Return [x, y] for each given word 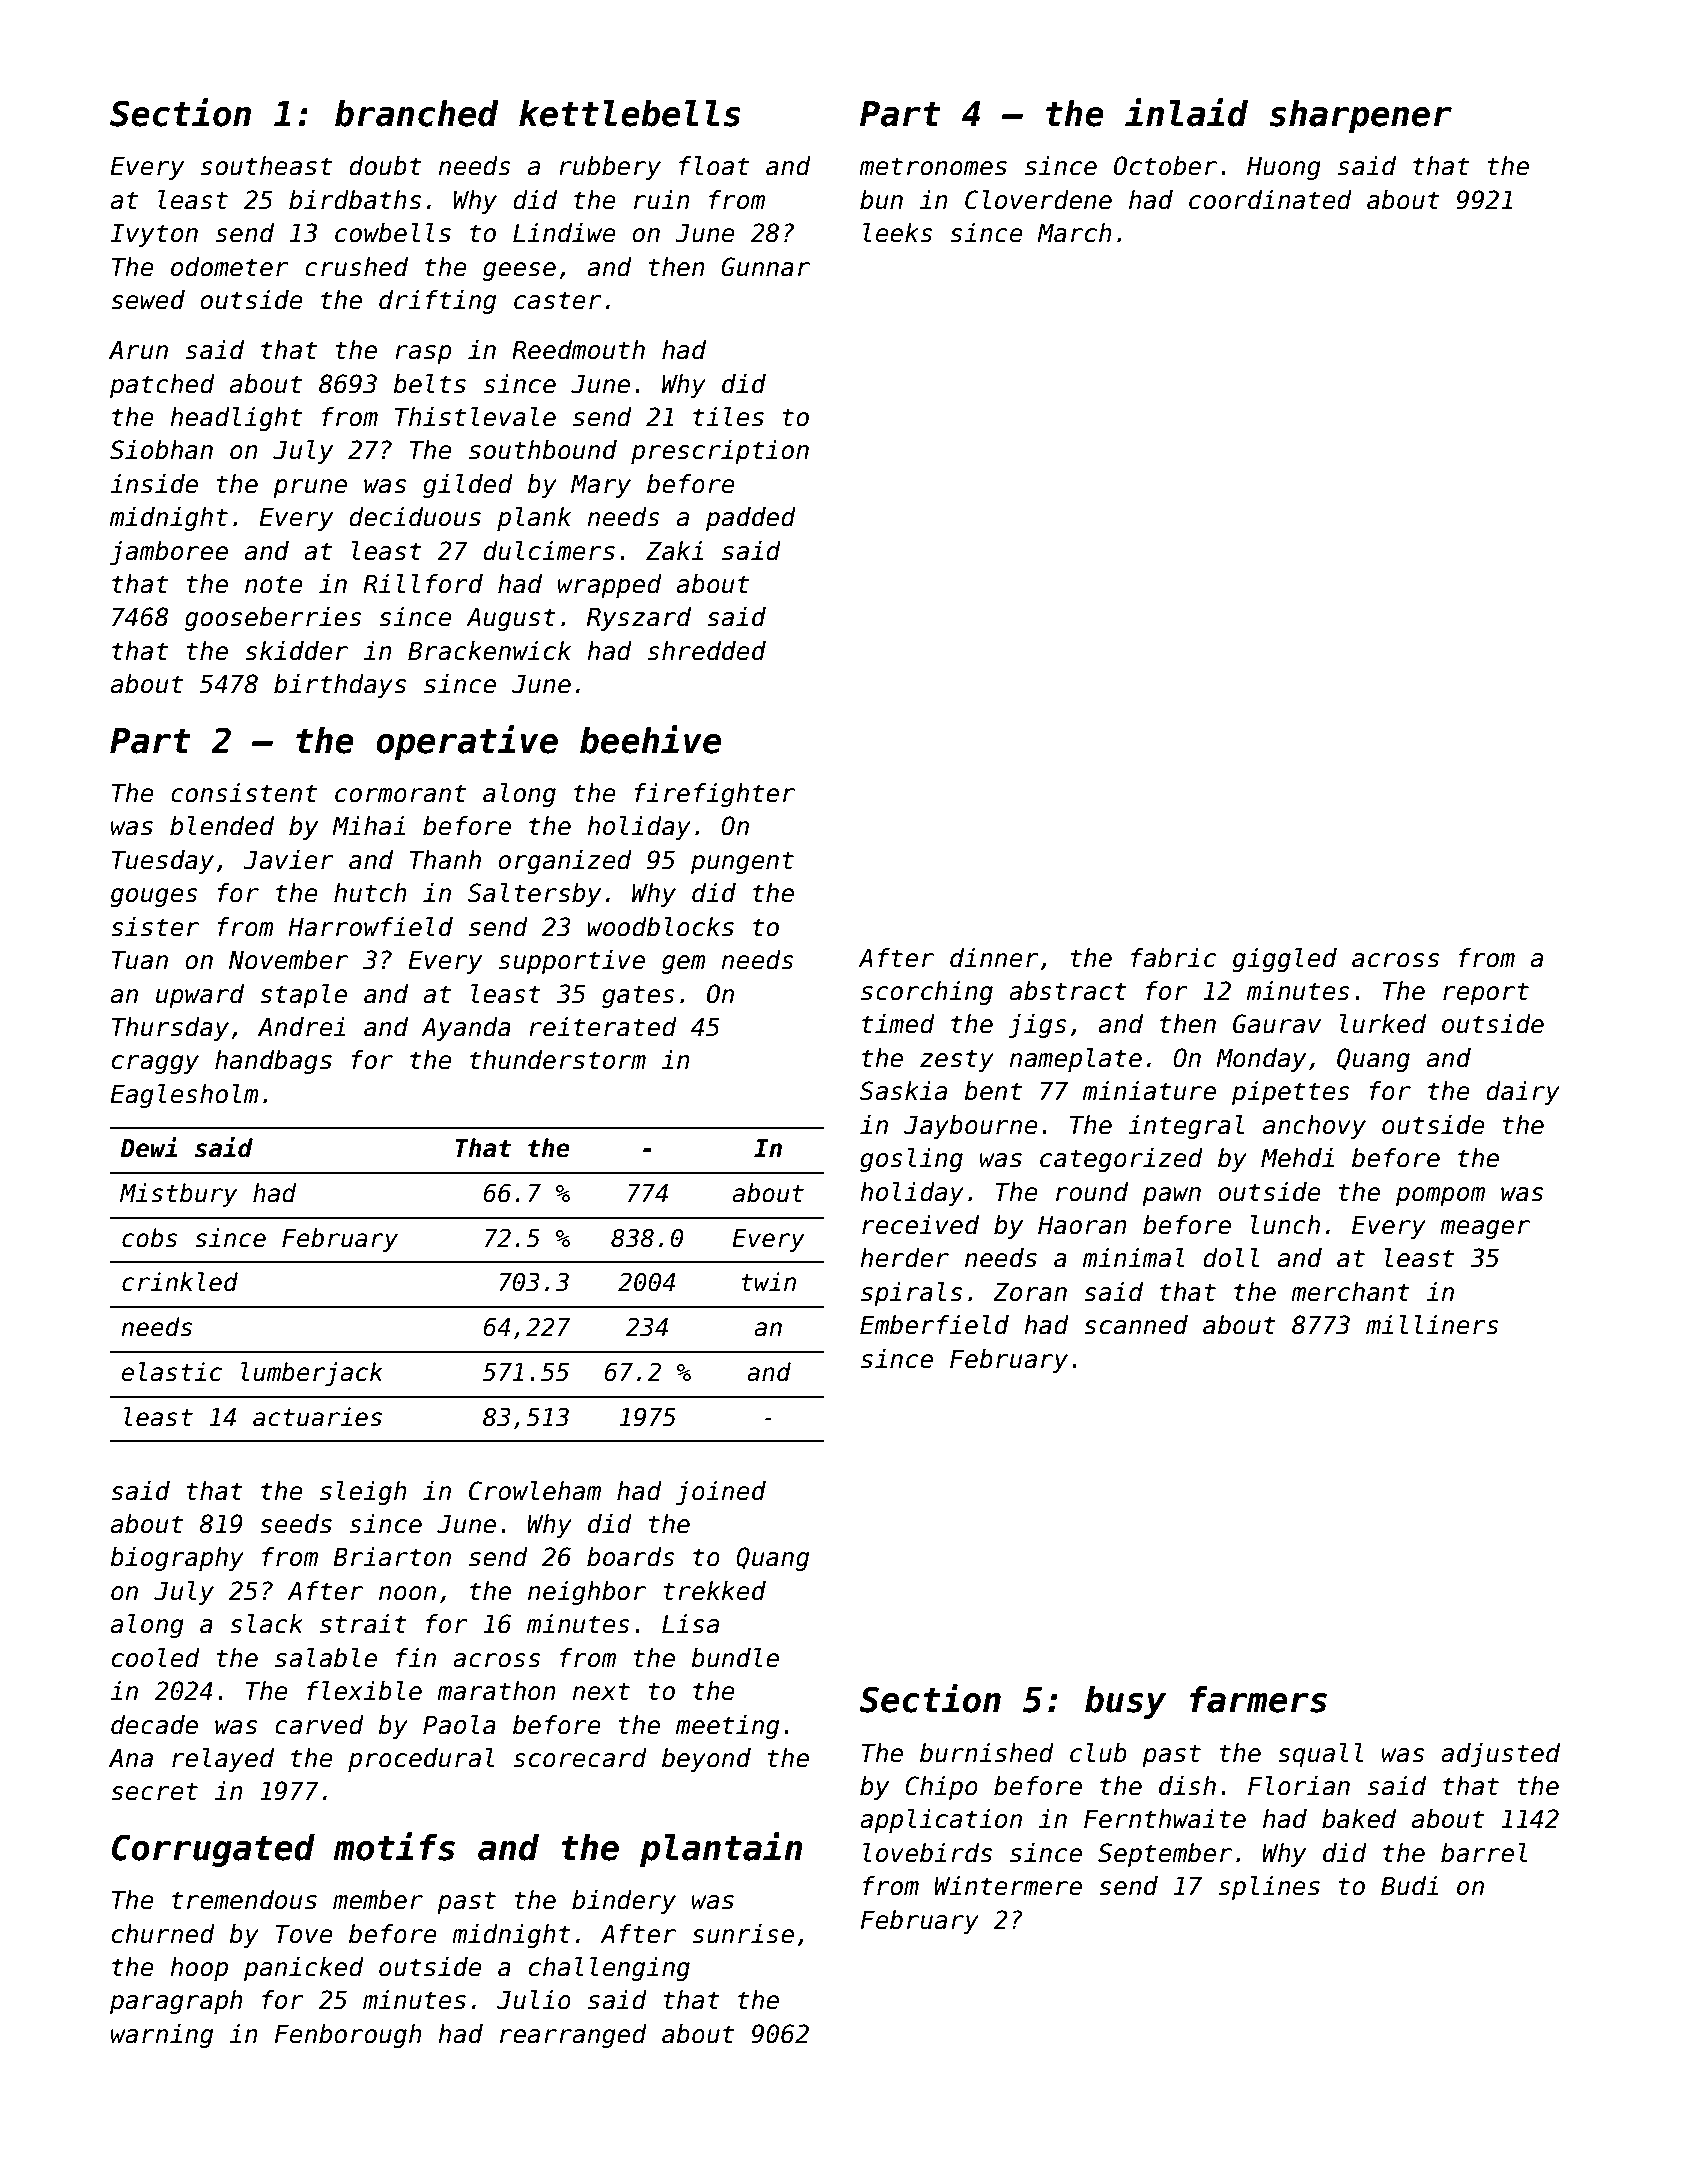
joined [721, 1493]
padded [751, 519]
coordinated [1270, 200]
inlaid [1186, 112]
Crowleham [535, 1491]
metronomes [933, 166]
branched [417, 113]
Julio [534, 2000]
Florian [1299, 1786]
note [274, 584]
